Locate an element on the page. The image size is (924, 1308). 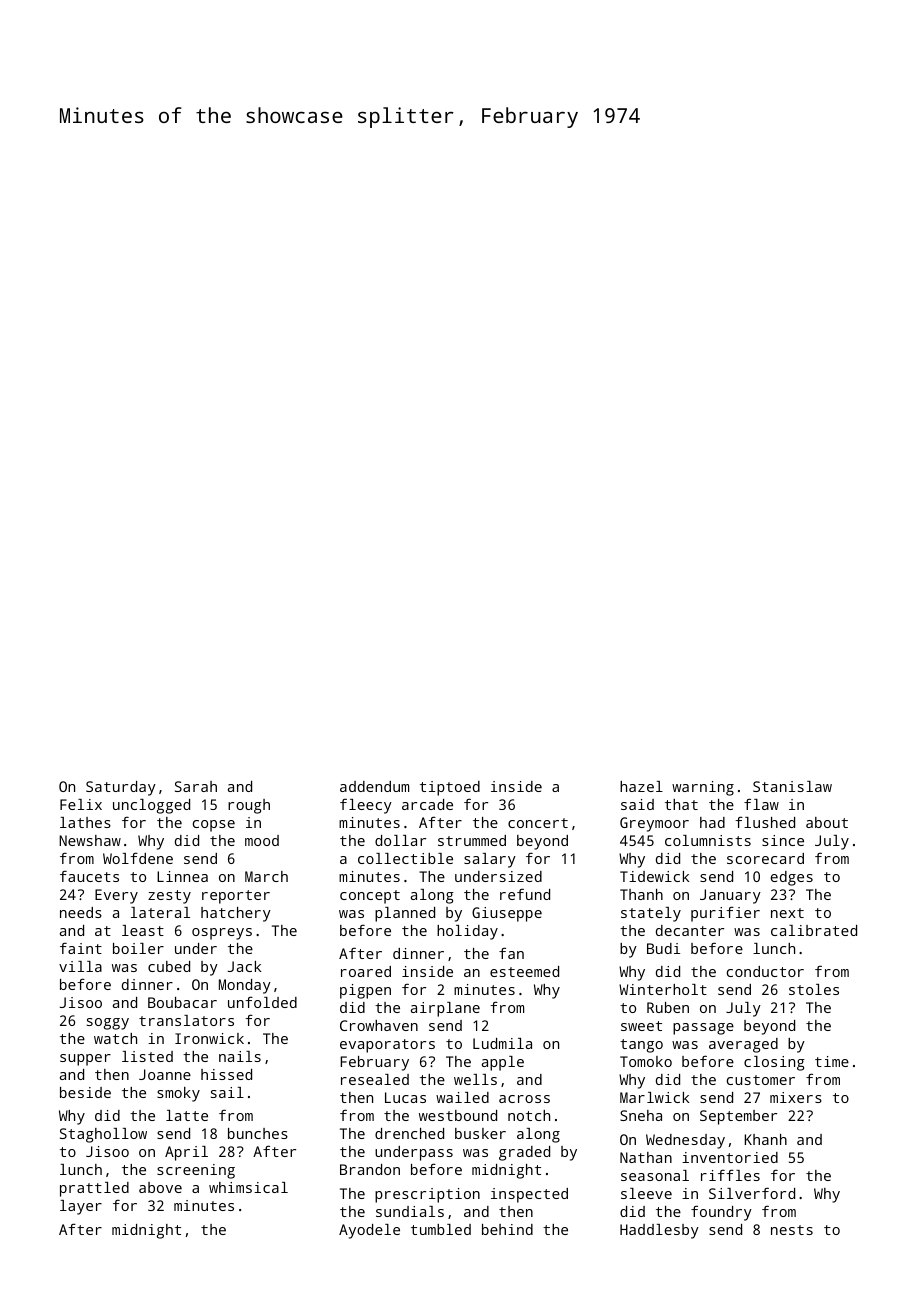
watch is located at coordinates (115, 1038).
